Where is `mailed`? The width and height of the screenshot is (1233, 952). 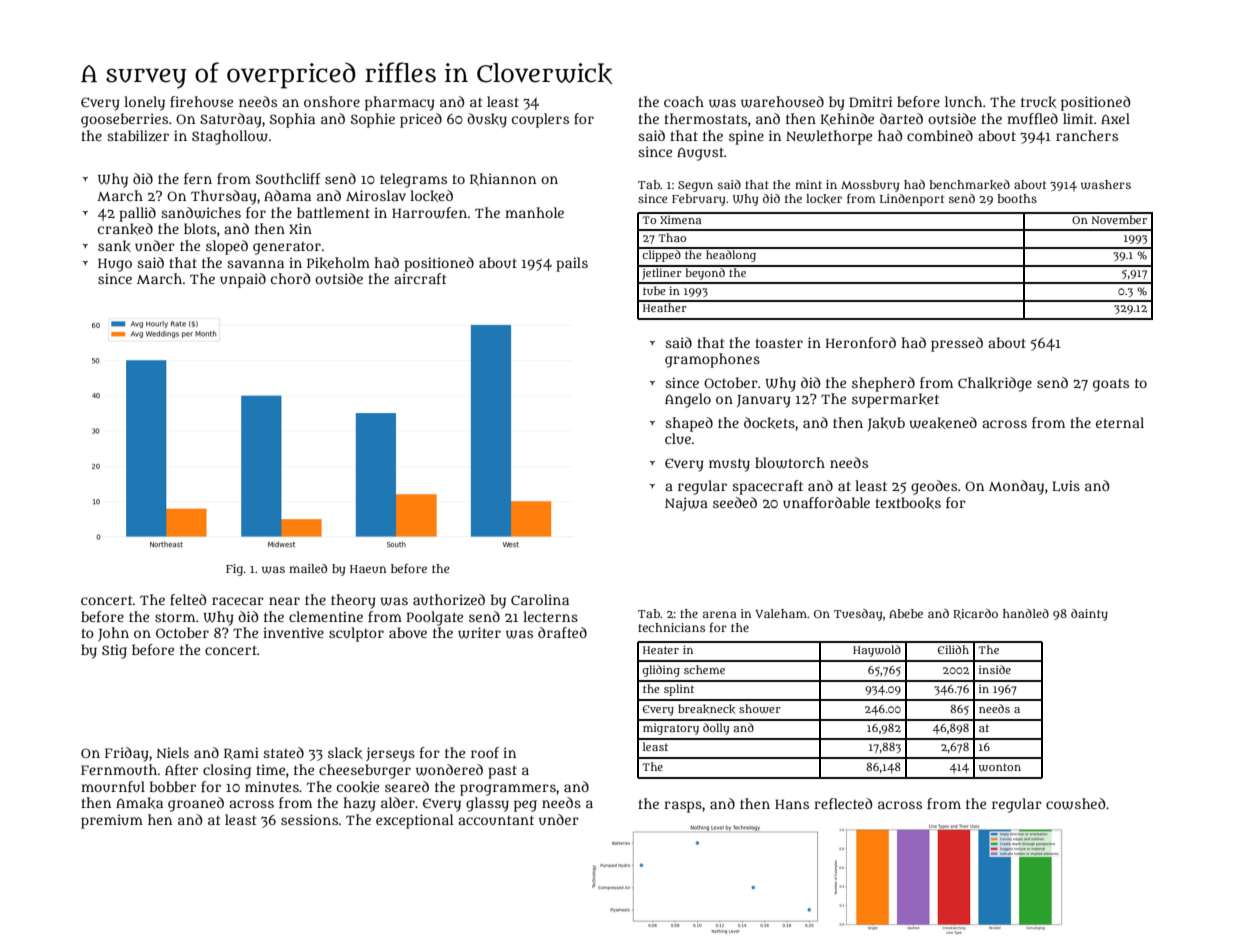 mailed is located at coordinates (308, 568).
